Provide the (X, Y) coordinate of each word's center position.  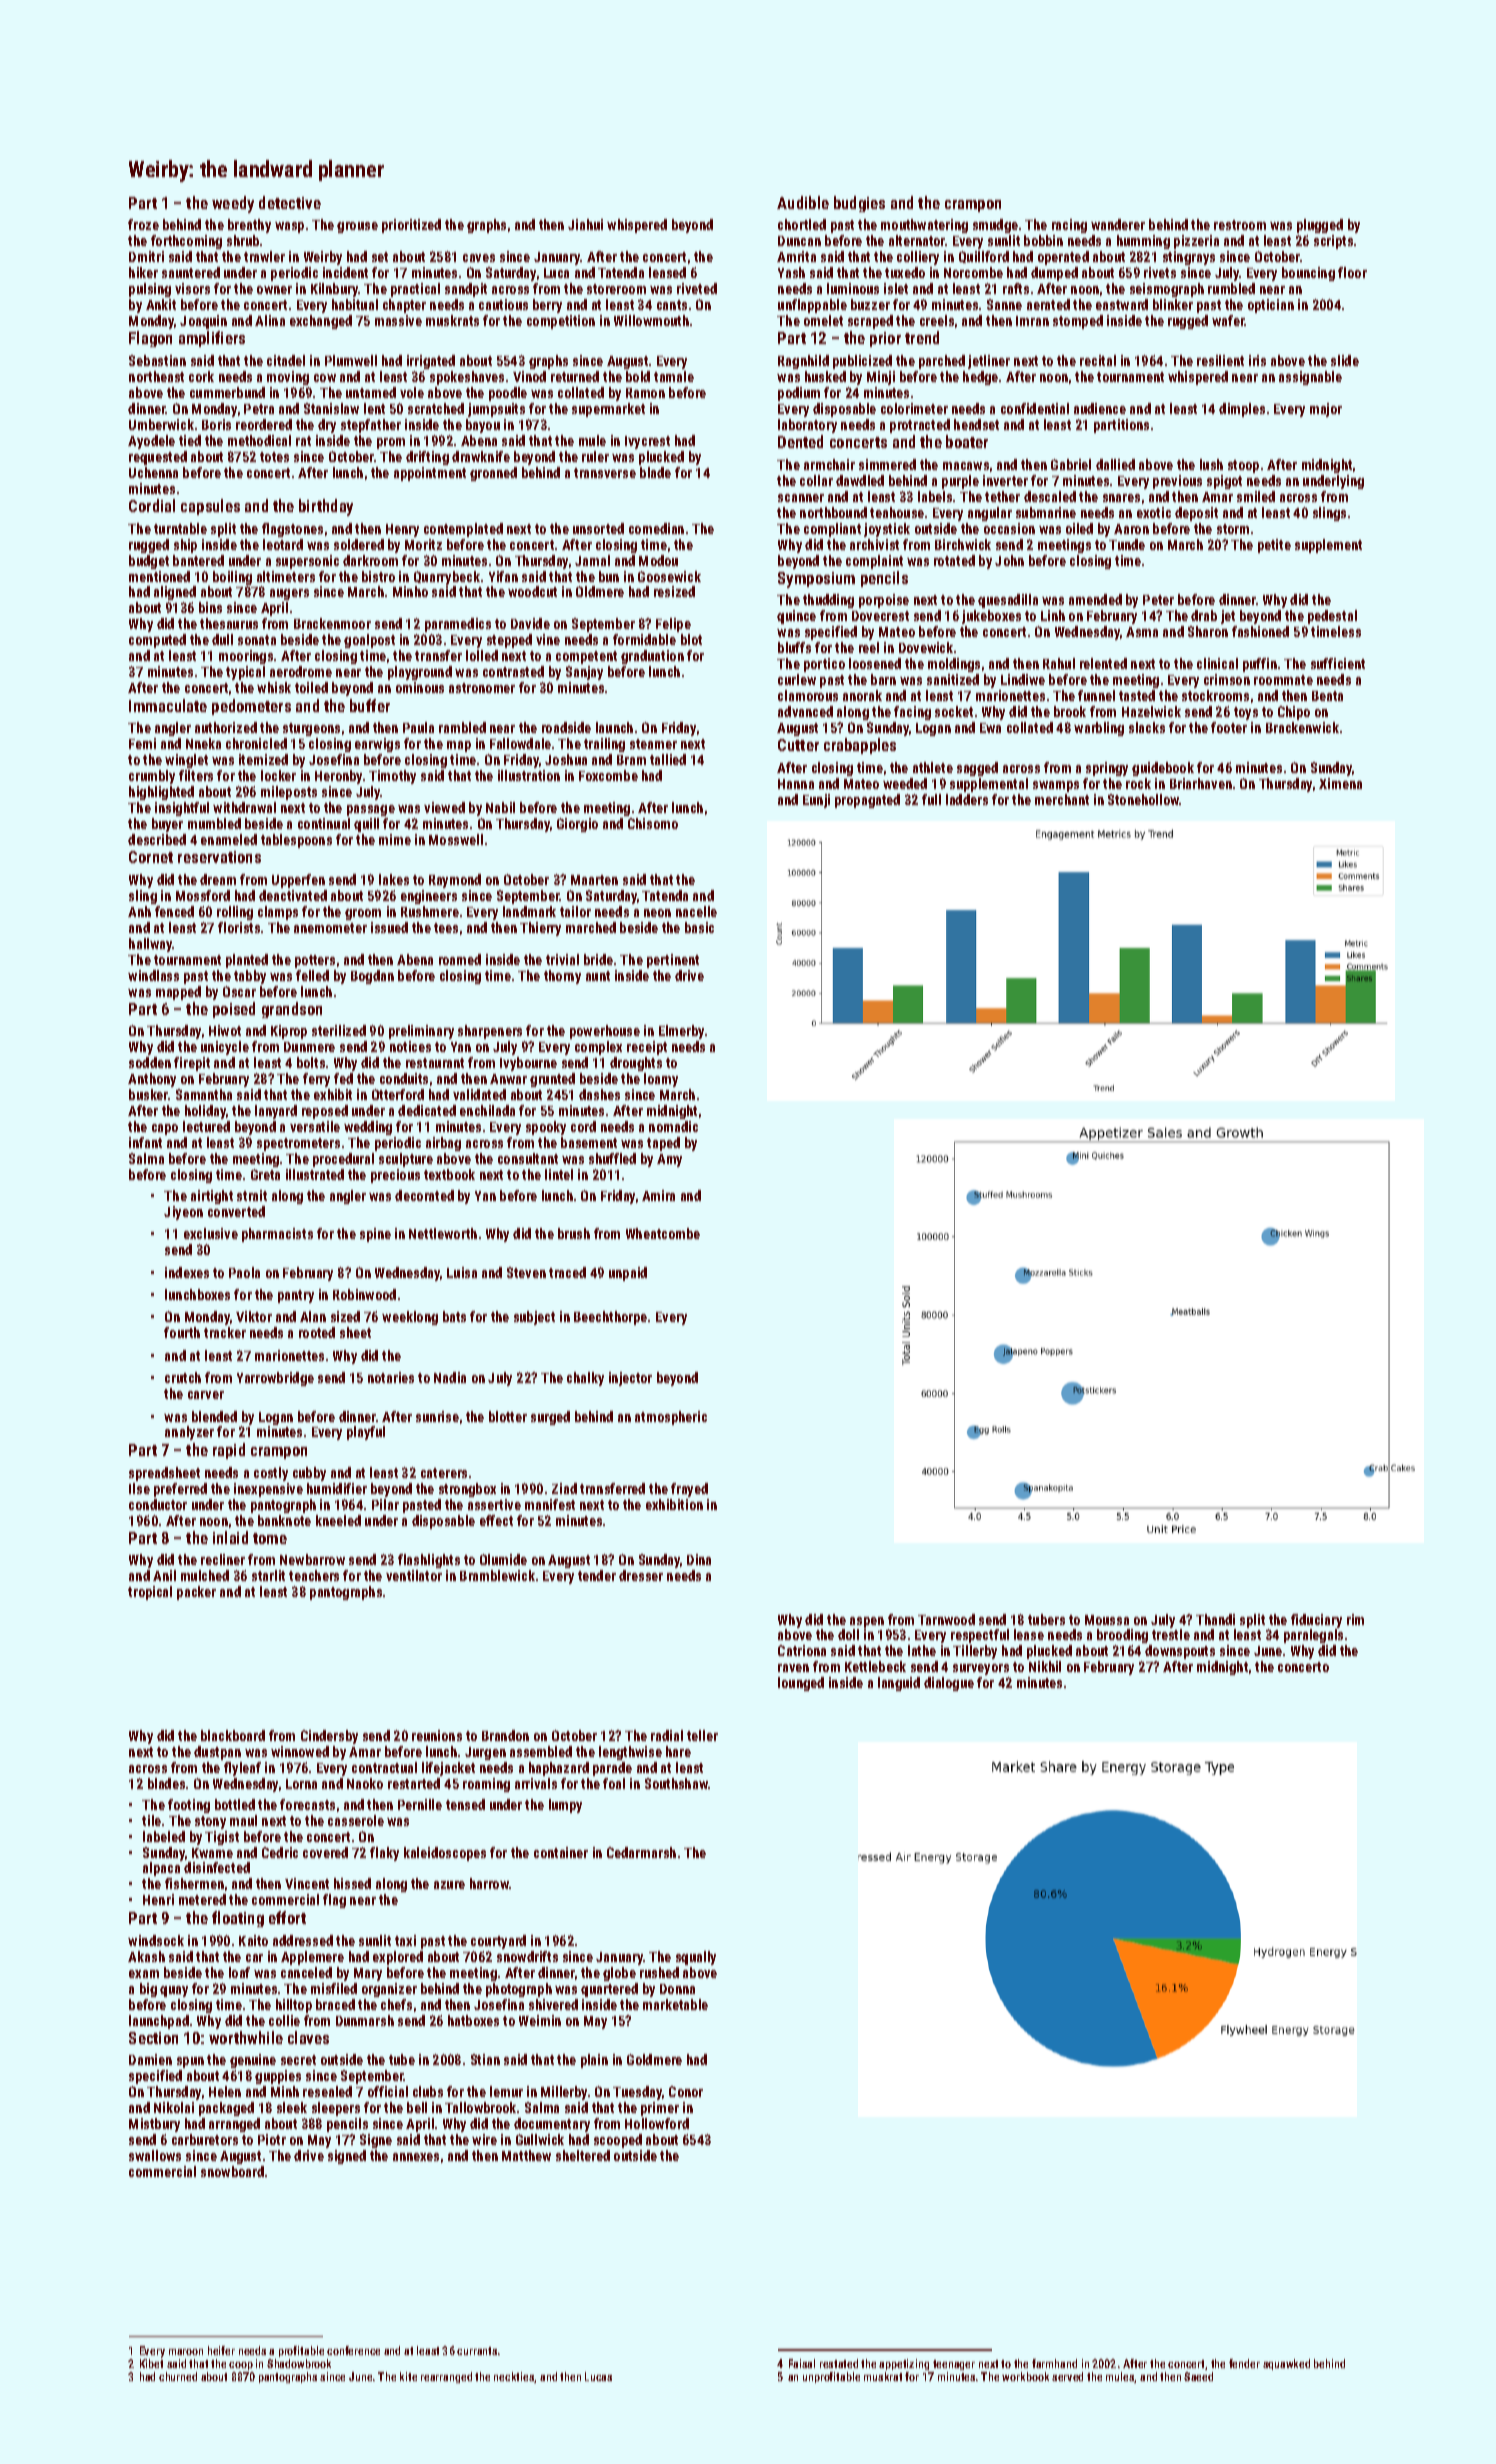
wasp (289, 227)
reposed (325, 1112)
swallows (155, 2155)
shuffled (612, 1158)
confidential (1035, 408)
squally (696, 1958)
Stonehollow (1144, 799)
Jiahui (585, 224)
